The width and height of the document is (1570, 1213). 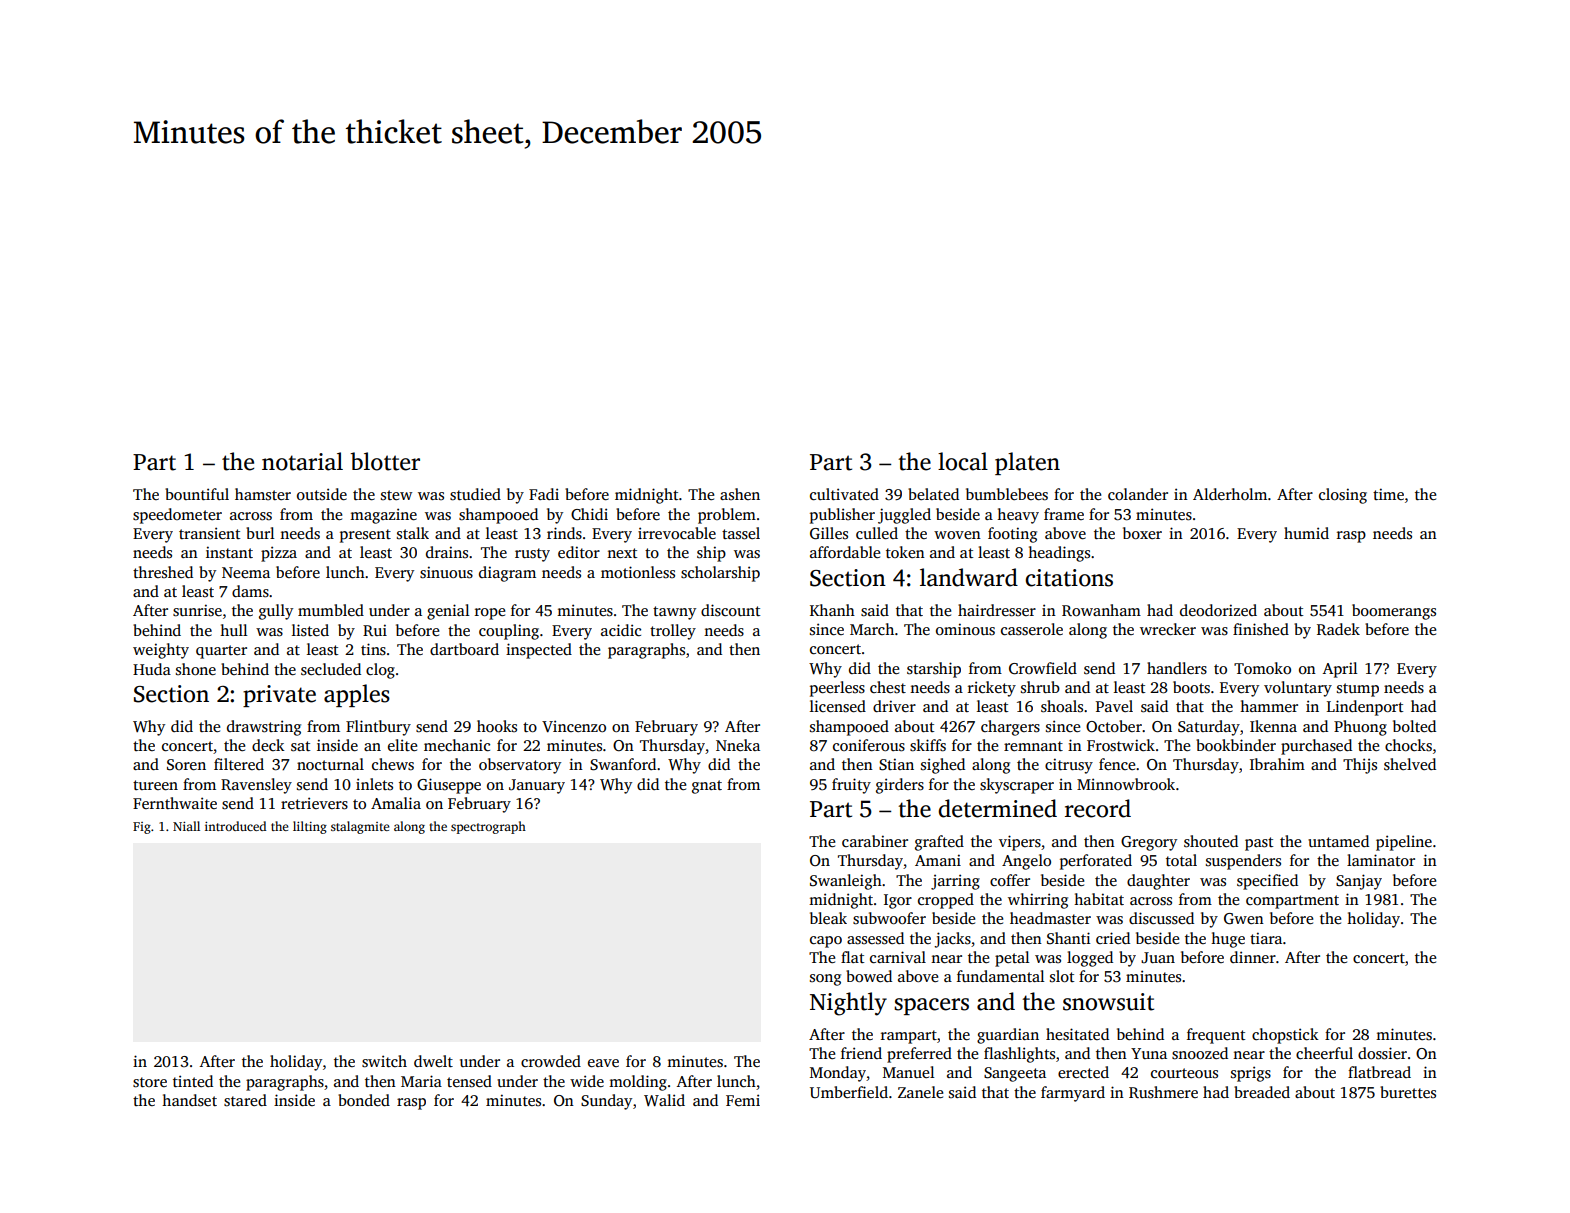 I want to click on belated, so click(x=933, y=494).
